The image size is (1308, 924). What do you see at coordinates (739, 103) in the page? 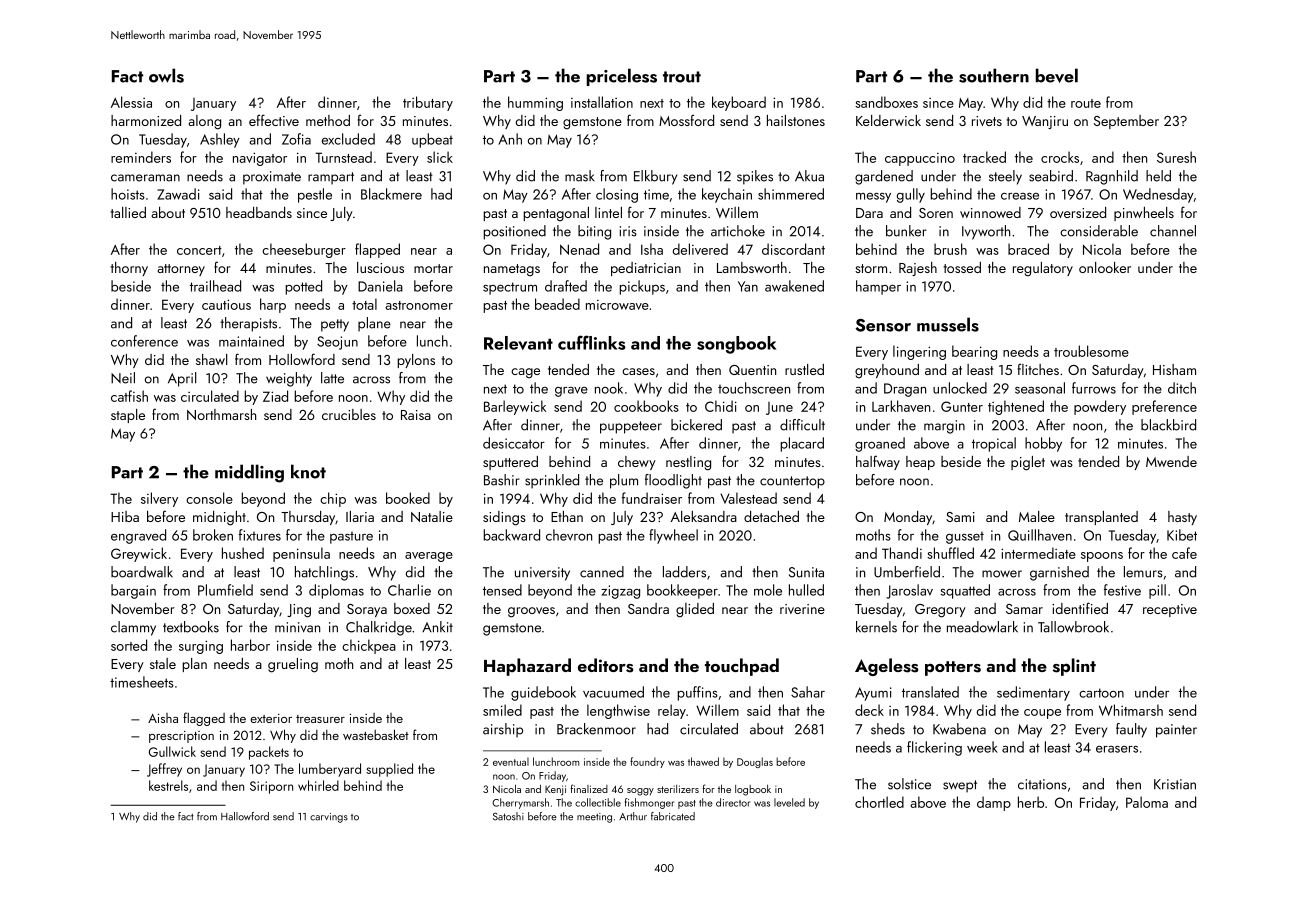
I see `keyboard` at bounding box center [739, 103].
